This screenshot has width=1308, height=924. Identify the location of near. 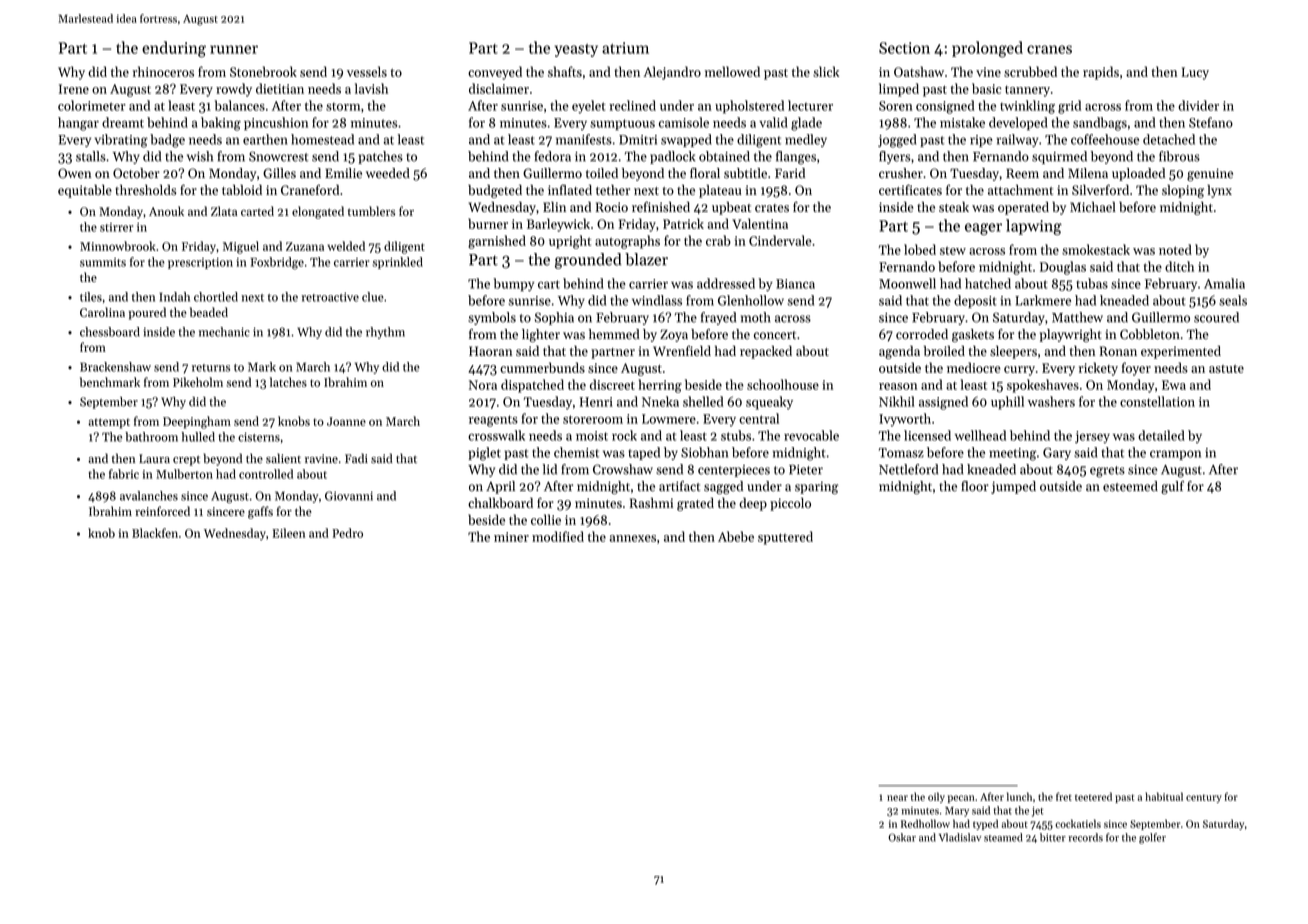
(897, 798).
